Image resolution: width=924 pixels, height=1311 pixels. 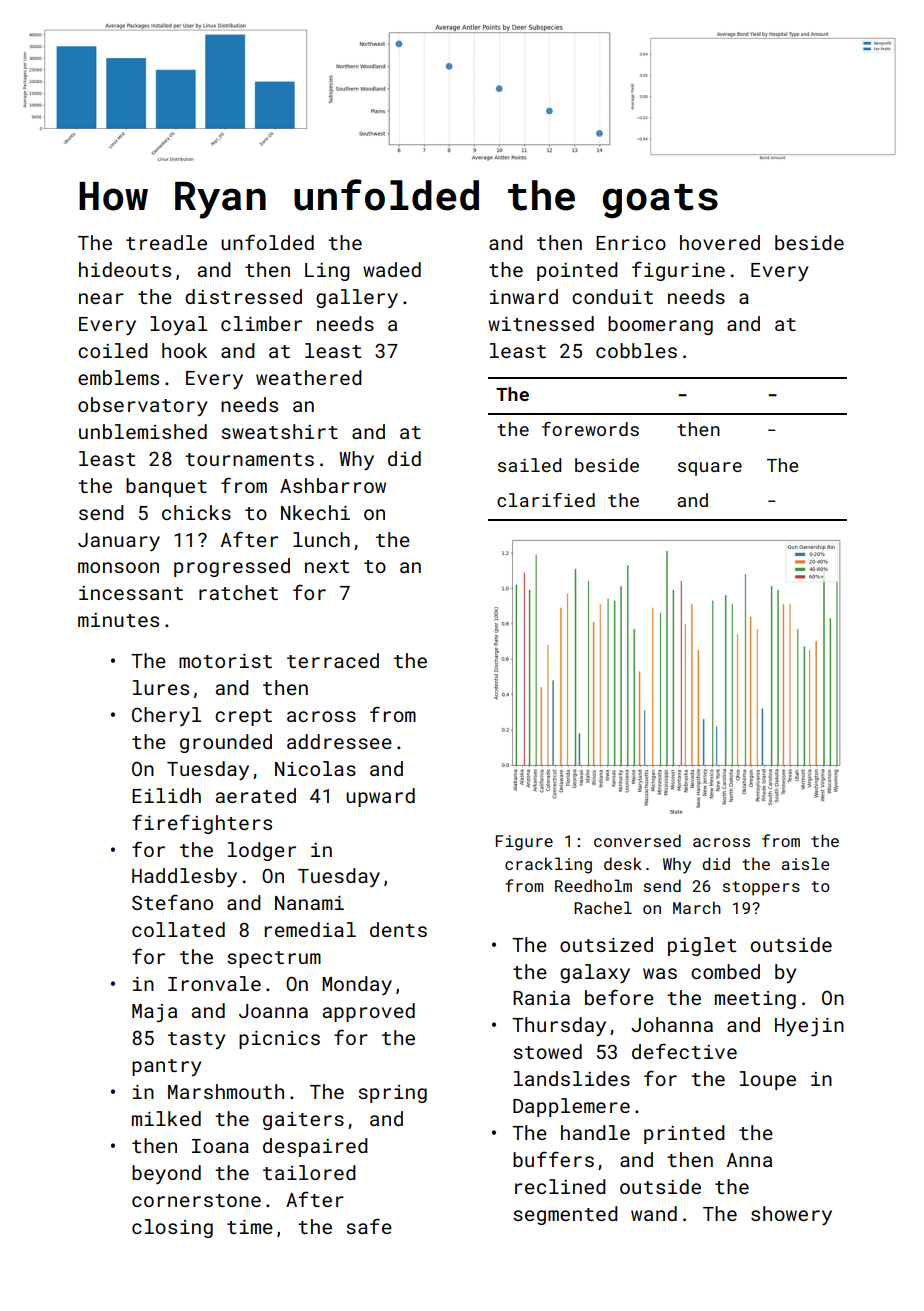 What do you see at coordinates (357, 298) in the page?
I see `gallery` at bounding box center [357, 298].
